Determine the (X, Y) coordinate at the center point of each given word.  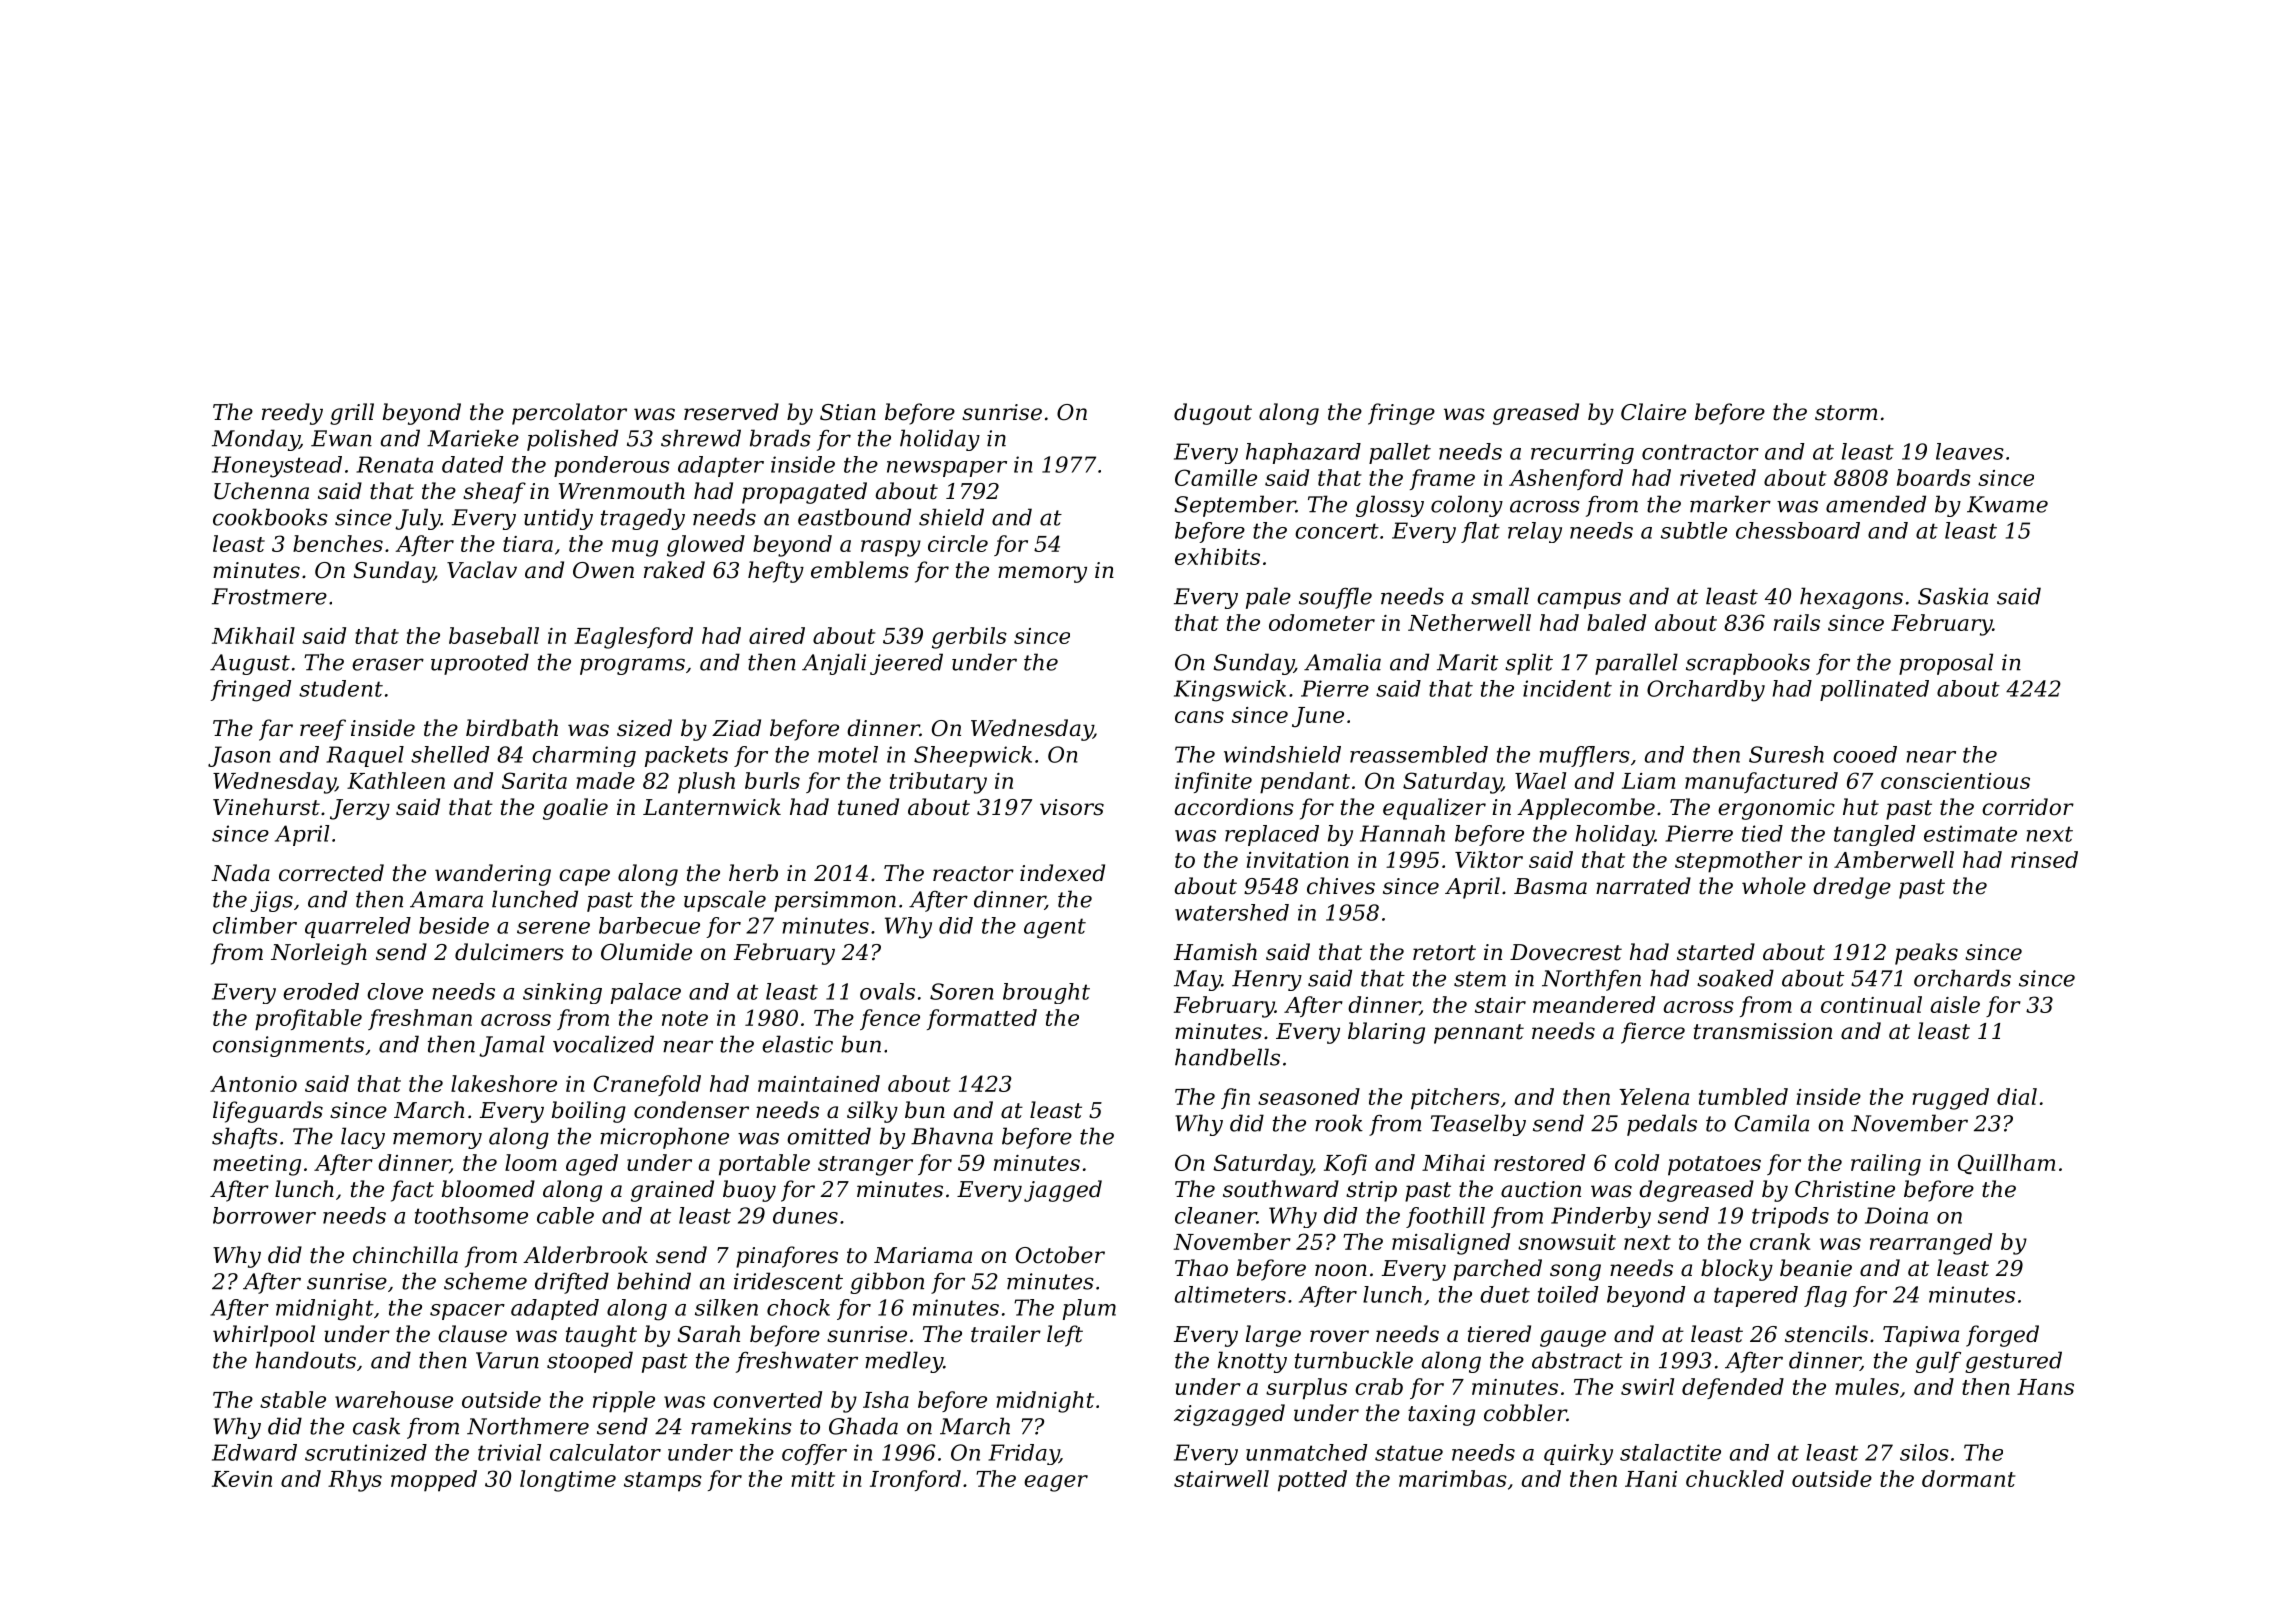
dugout (1213, 414)
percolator (569, 414)
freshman (420, 1019)
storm (1846, 413)
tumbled (1743, 1096)
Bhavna (952, 1136)
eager (1056, 1483)
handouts (305, 1360)
